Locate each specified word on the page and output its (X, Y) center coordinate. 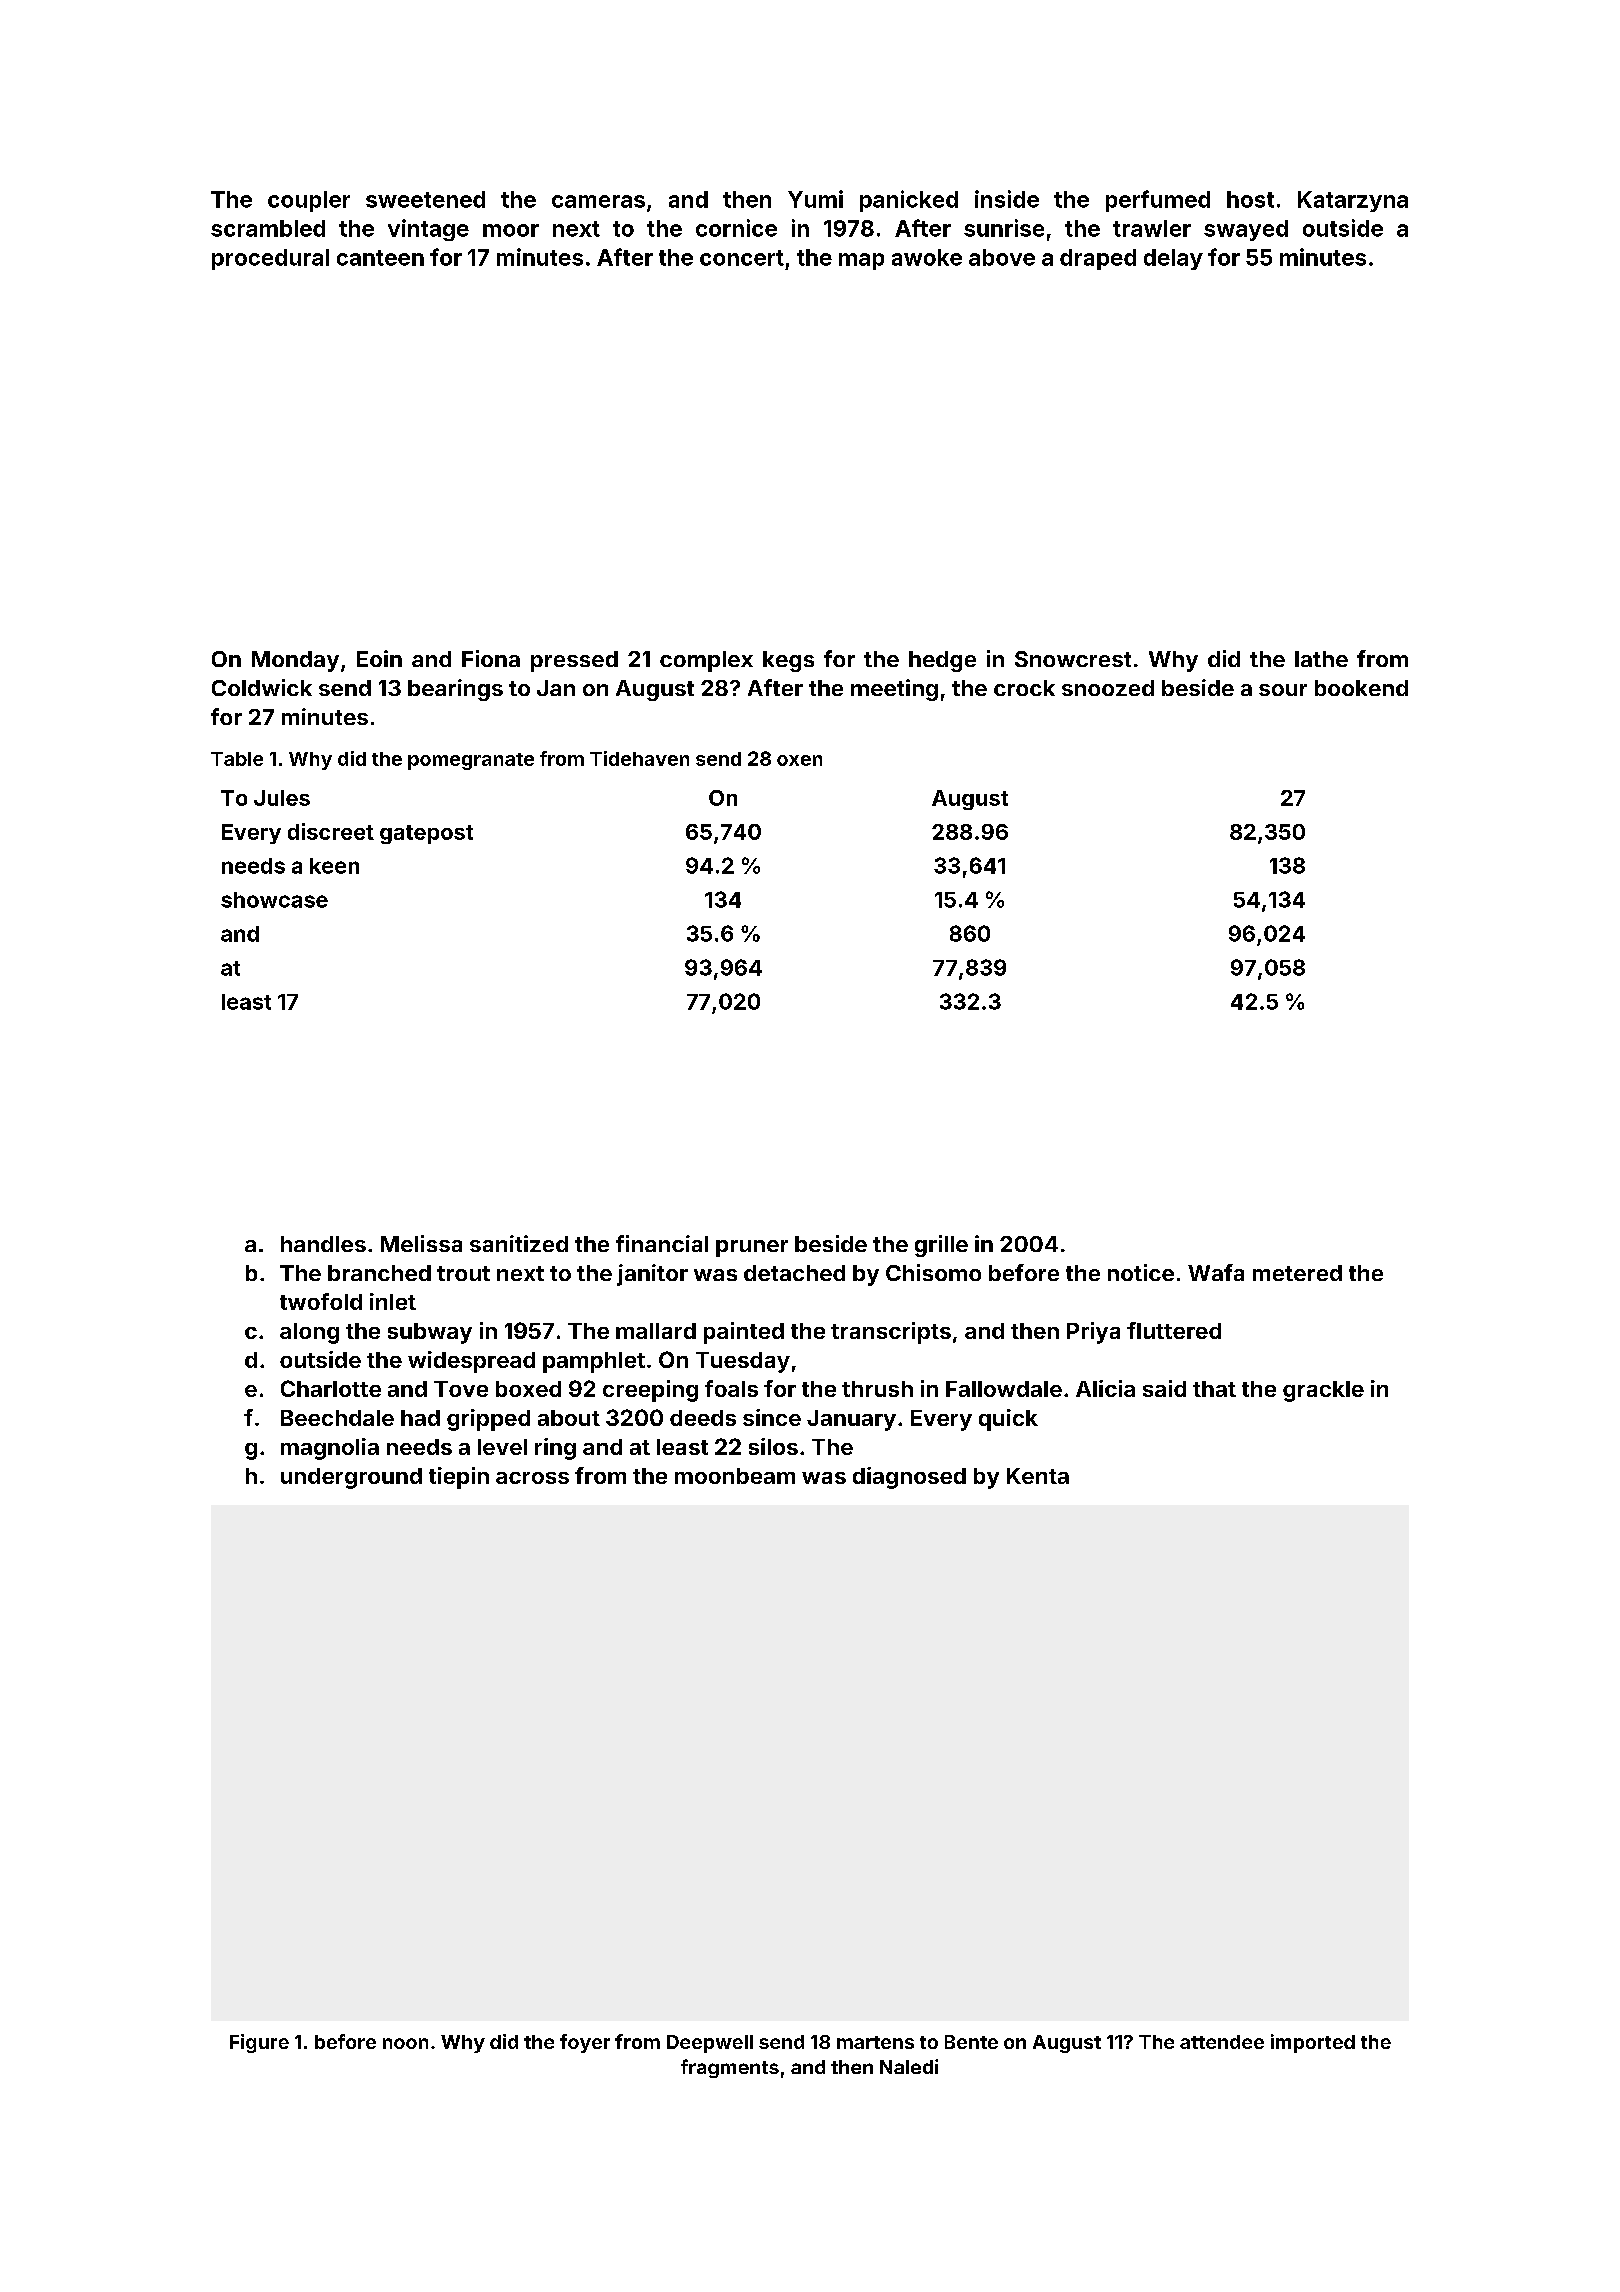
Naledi (909, 2066)
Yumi (815, 199)
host (1250, 199)
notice (1141, 1272)
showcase (274, 900)
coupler (309, 201)
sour (1283, 690)
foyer (585, 2043)
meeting (894, 690)
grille (941, 1246)
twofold (321, 1301)
